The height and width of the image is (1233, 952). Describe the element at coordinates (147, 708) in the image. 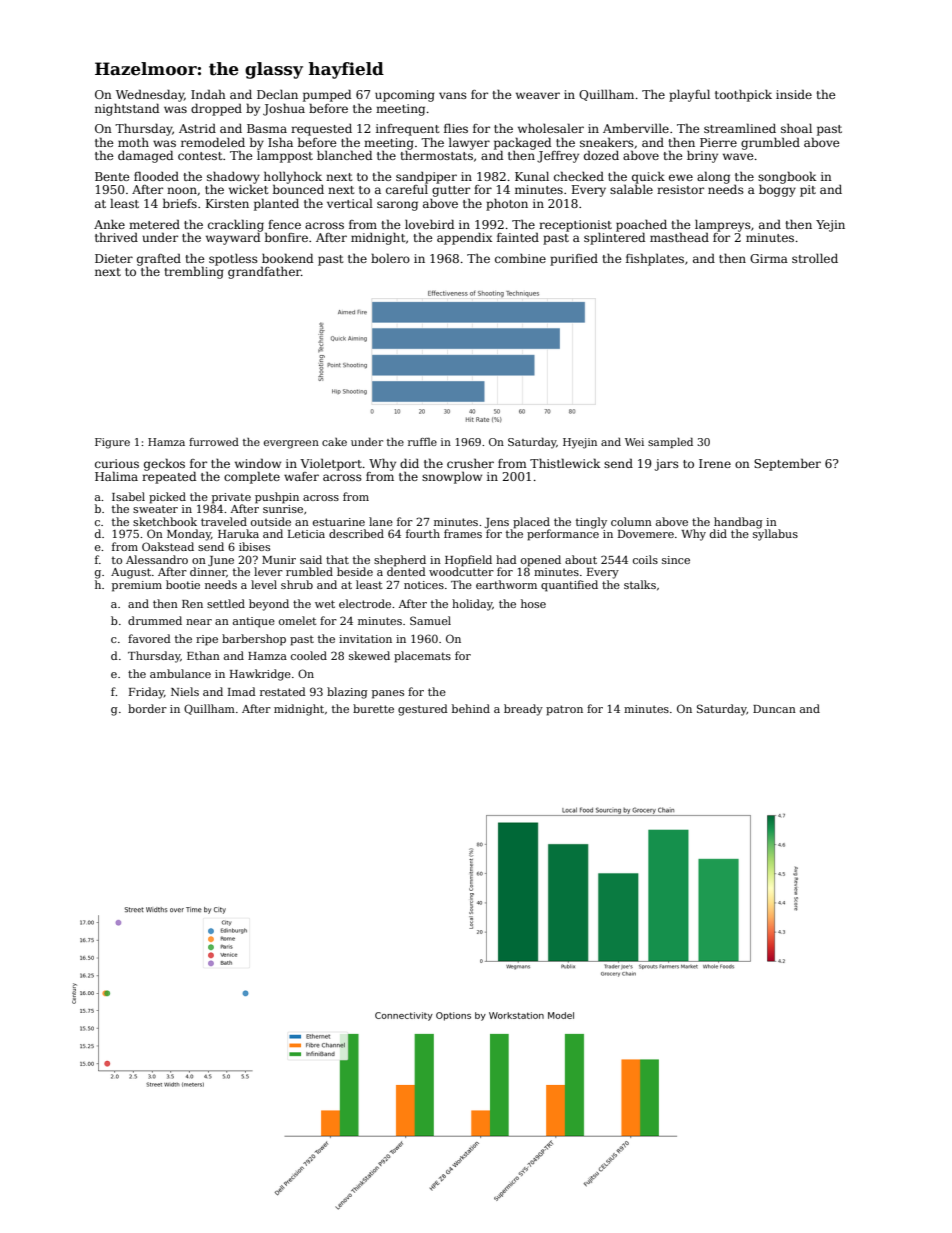

I see `border` at that location.
